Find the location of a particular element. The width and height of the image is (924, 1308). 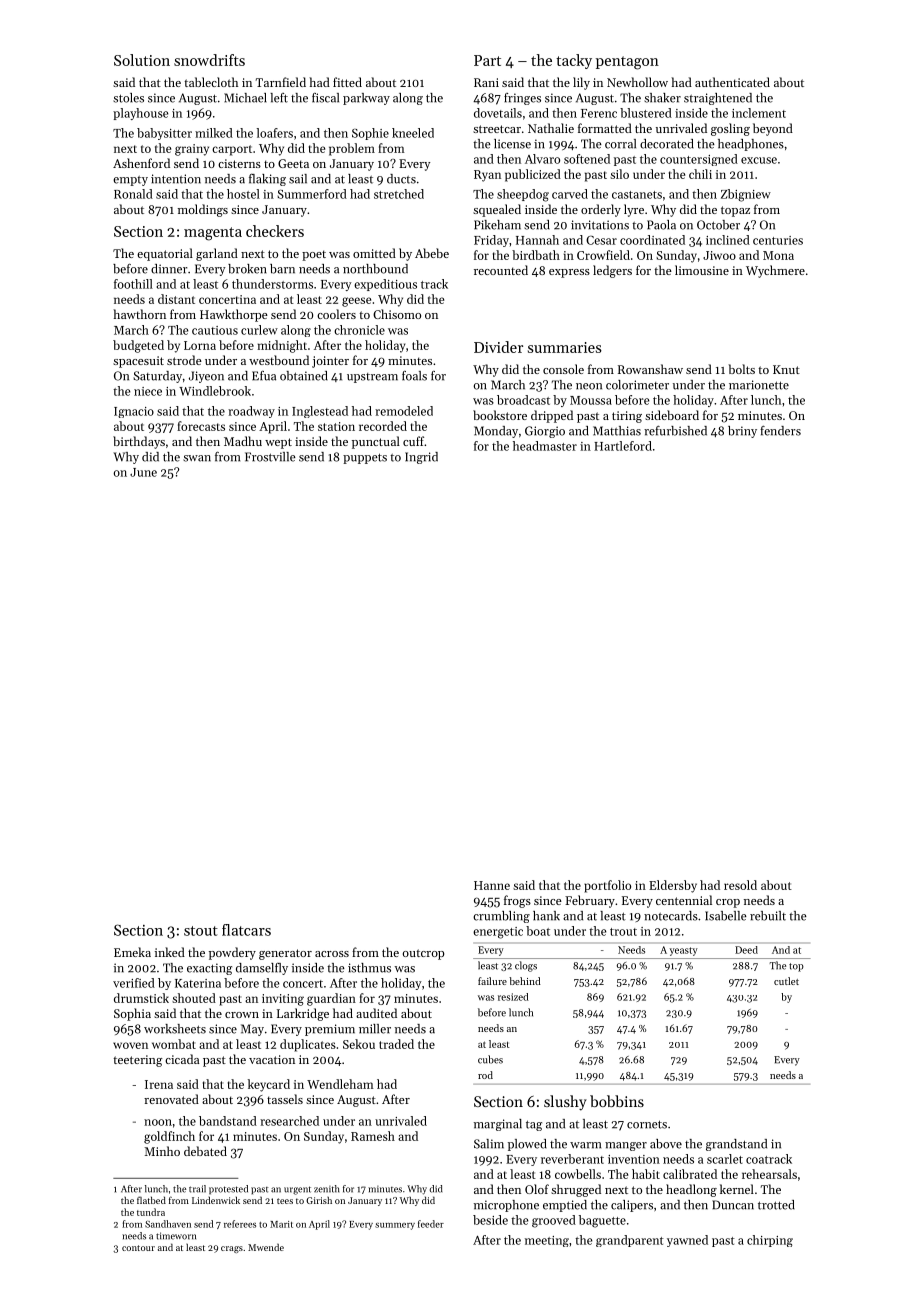

resold is located at coordinates (740, 885).
